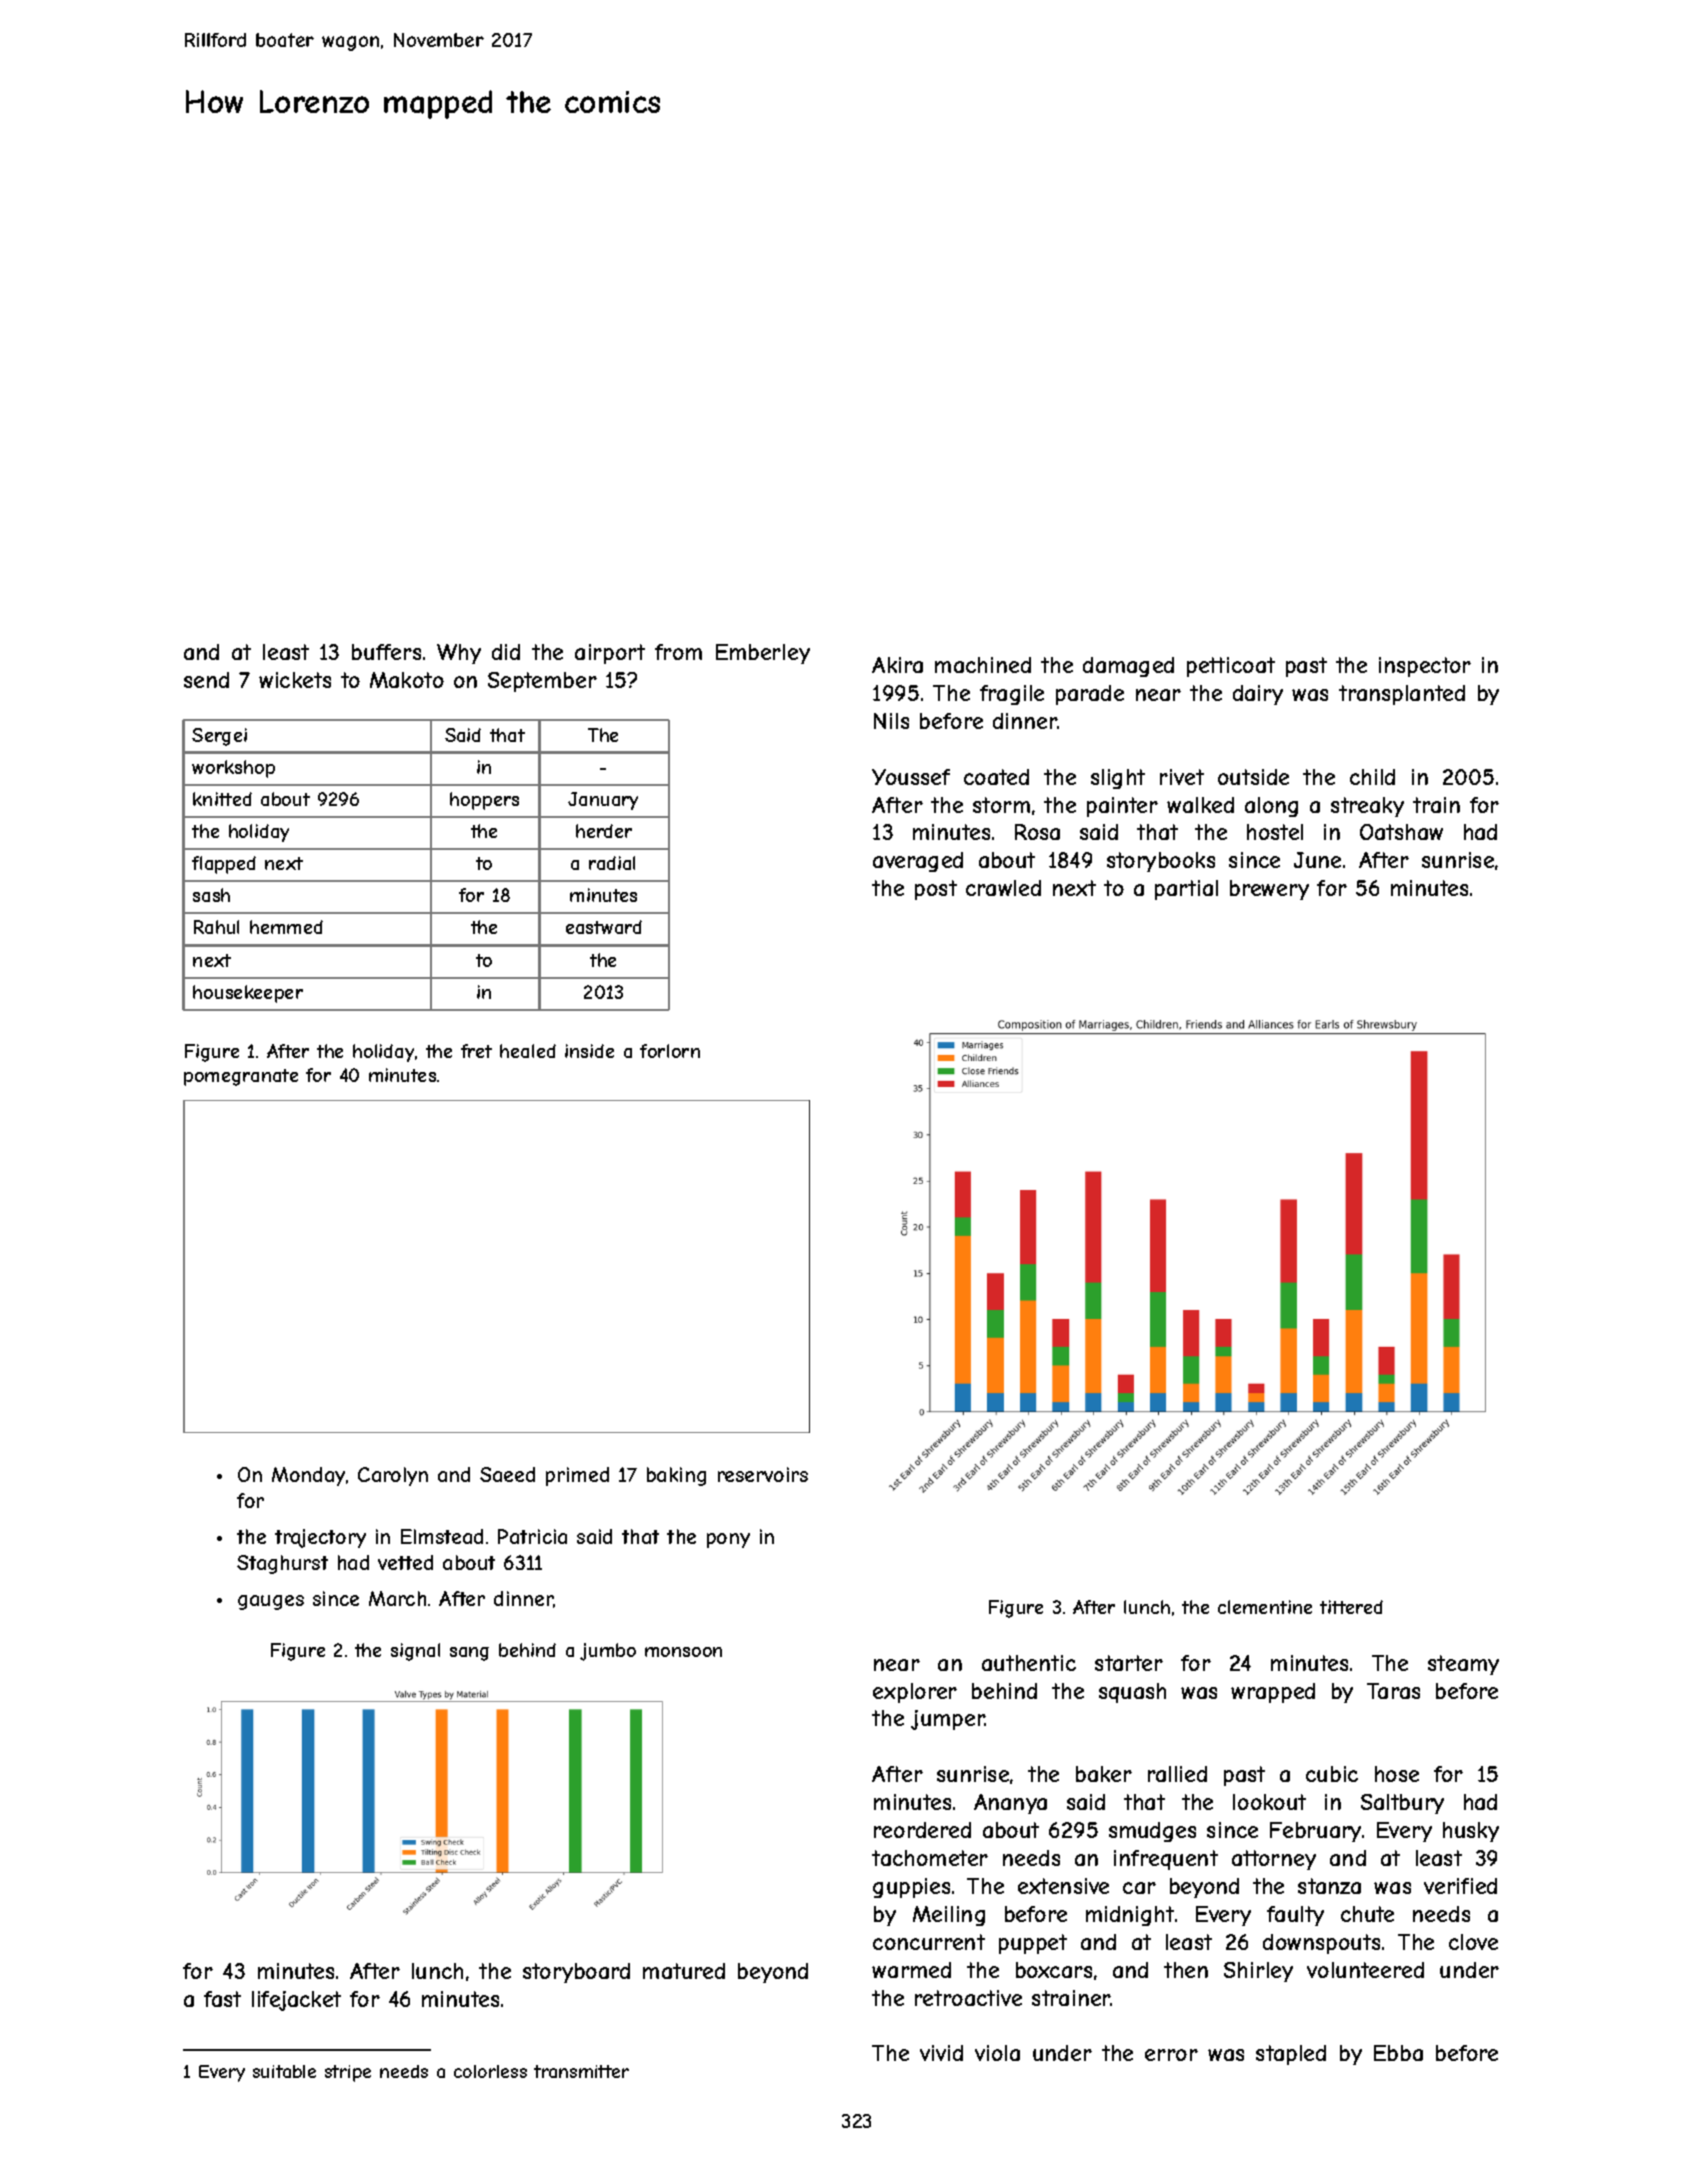 Image resolution: width=1683 pixels, height=2178 pixels. I want to click on Oatshaw, so click(1401, 832).
